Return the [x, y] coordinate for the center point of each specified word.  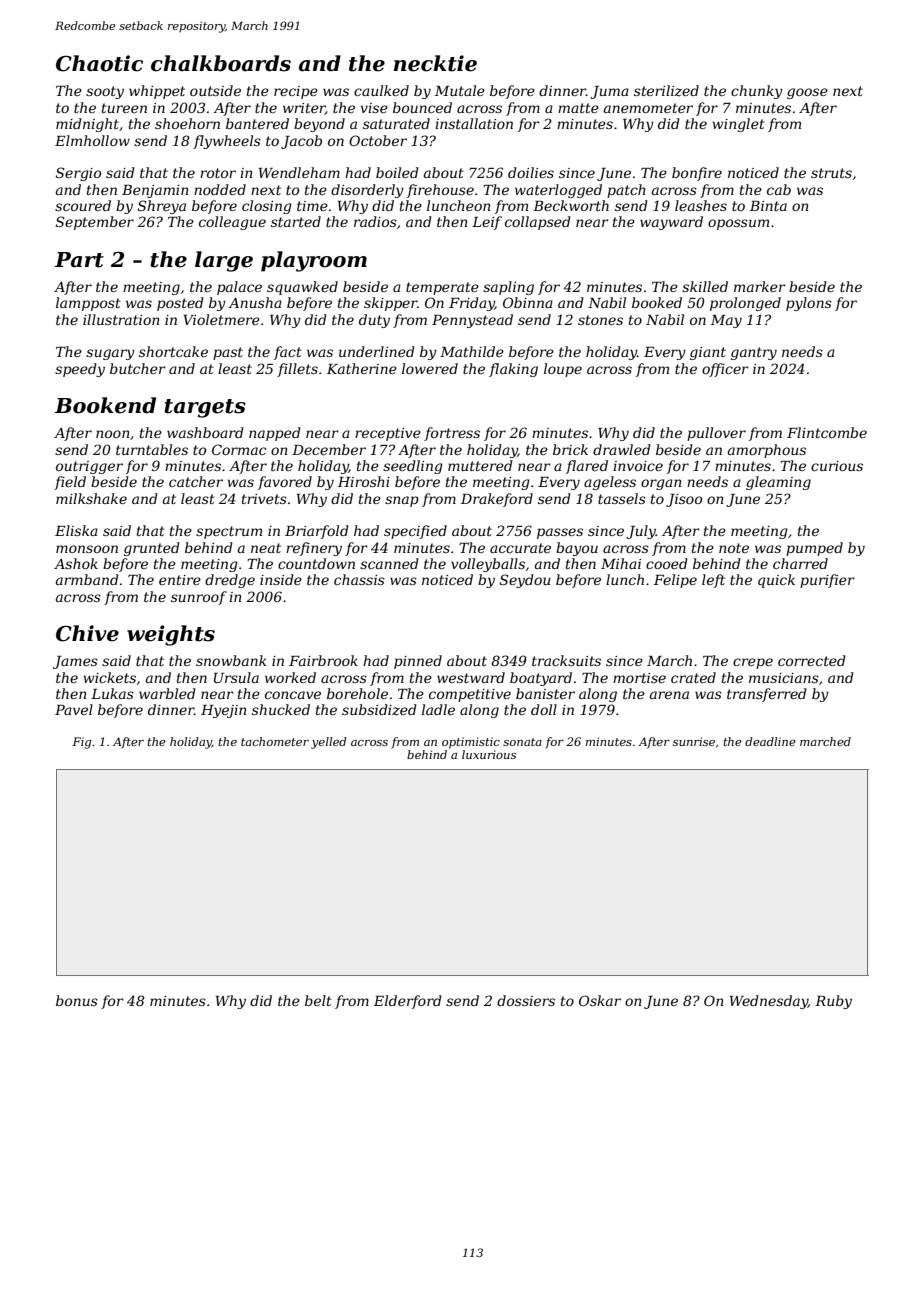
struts [831, 173]
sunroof [199, 598]
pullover [716, 434]
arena [669, 695]
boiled [397, 172]
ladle [438, 709]
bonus [77, 1000]
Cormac [239, 449]
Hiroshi [364, 481]
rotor [218, 173]
